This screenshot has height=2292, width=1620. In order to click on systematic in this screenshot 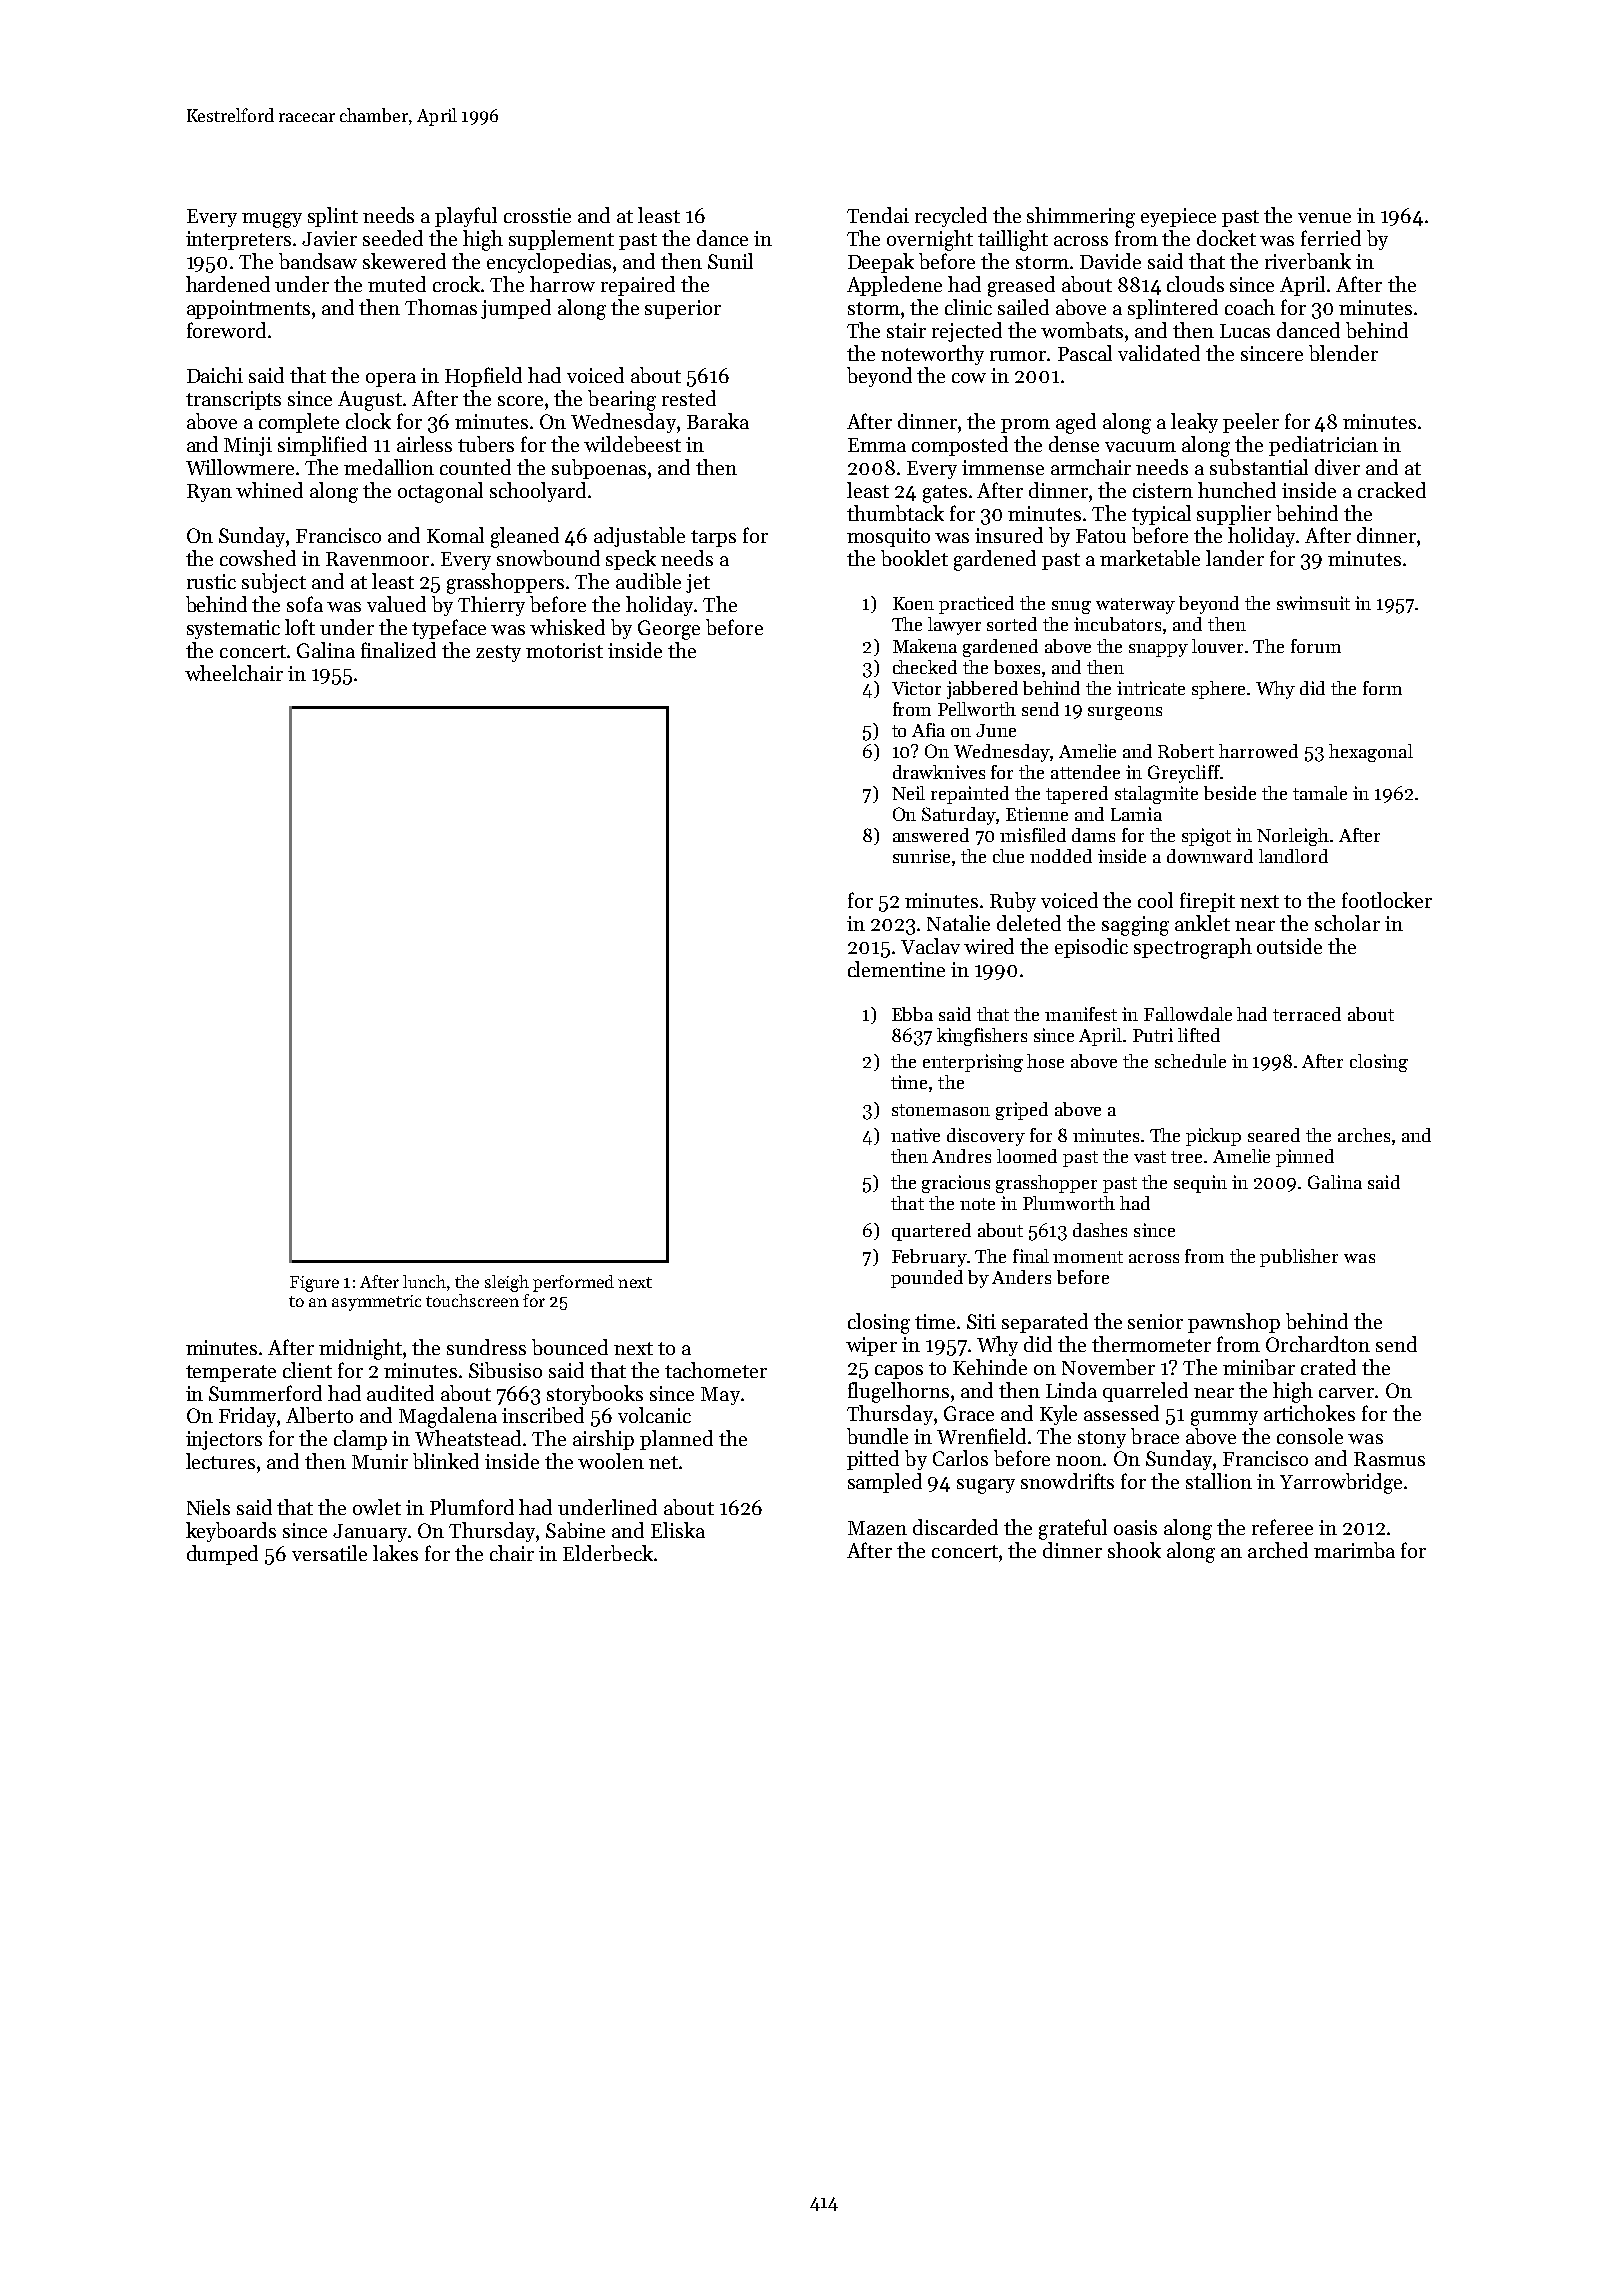, I will do `click(233, 629)`.
